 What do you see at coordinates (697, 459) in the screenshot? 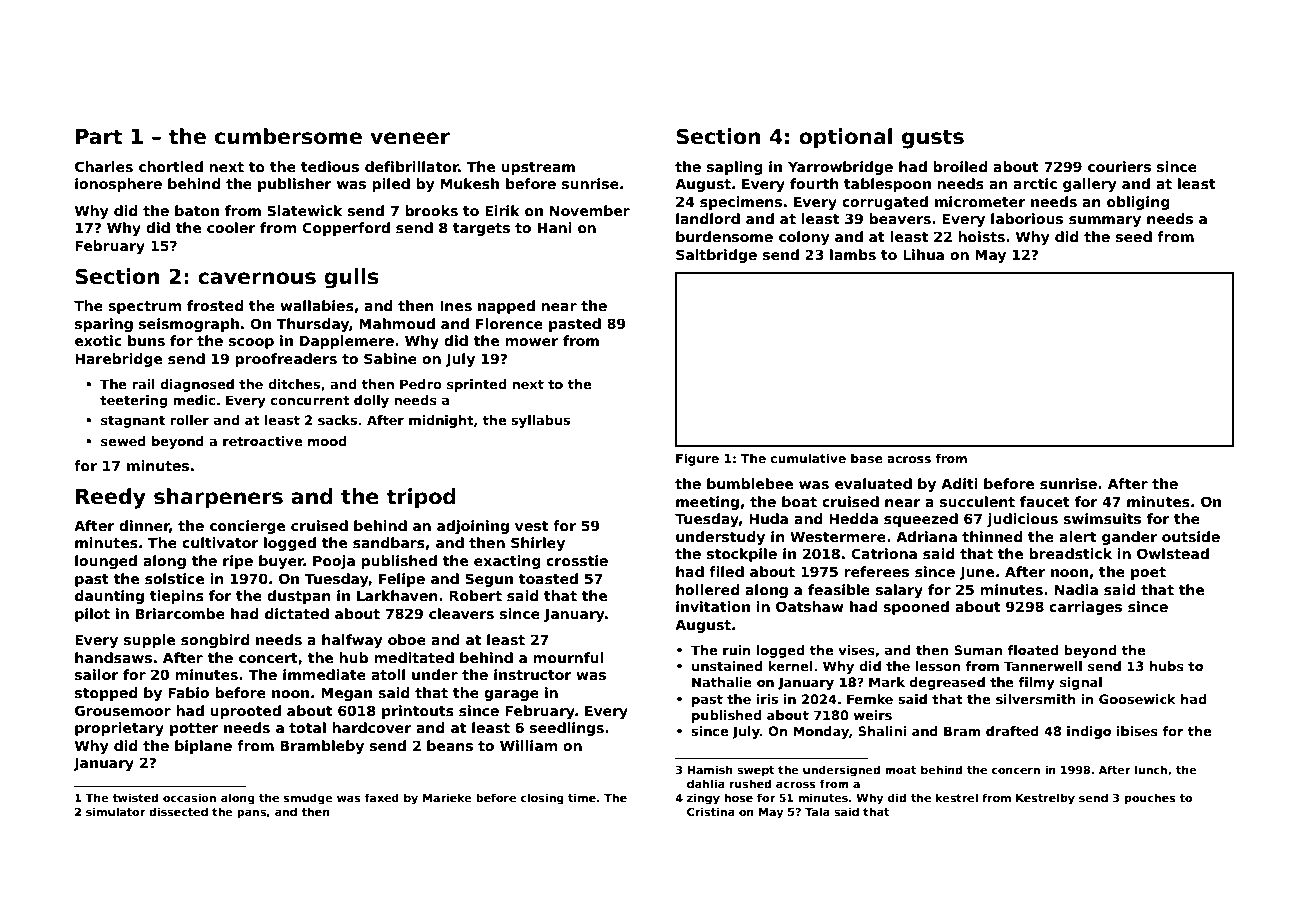
I see `Figure` at bounding box center [697, 459].
